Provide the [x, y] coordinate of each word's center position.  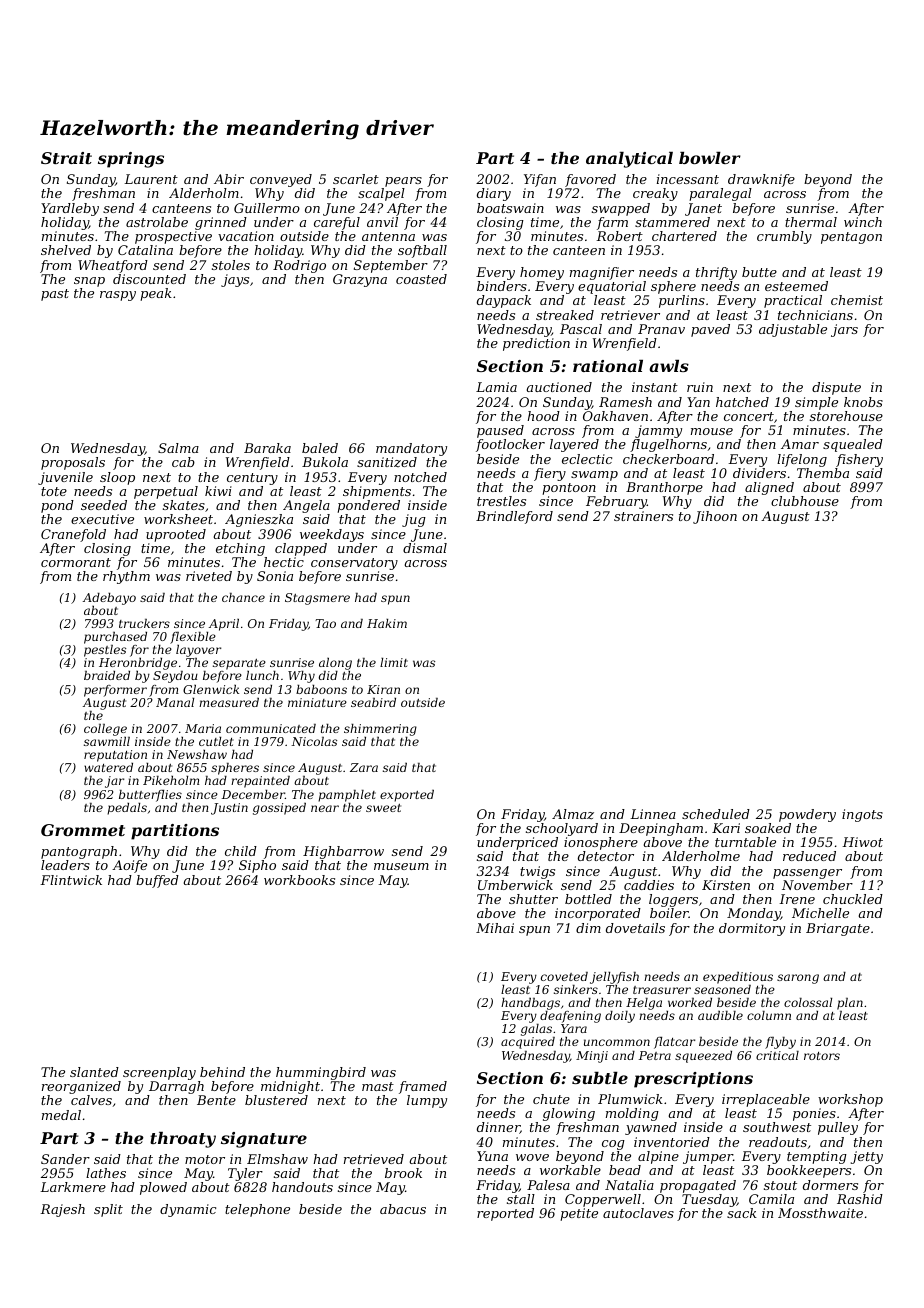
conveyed [281, 180]
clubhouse [805, 501]
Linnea [653, 814]
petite [579, 1214]
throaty [183, 1140]
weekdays [332, 535]
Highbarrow [343, 852]
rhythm [126, 577]
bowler [710, 158]
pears [403, 182]
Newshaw [197, 754]
